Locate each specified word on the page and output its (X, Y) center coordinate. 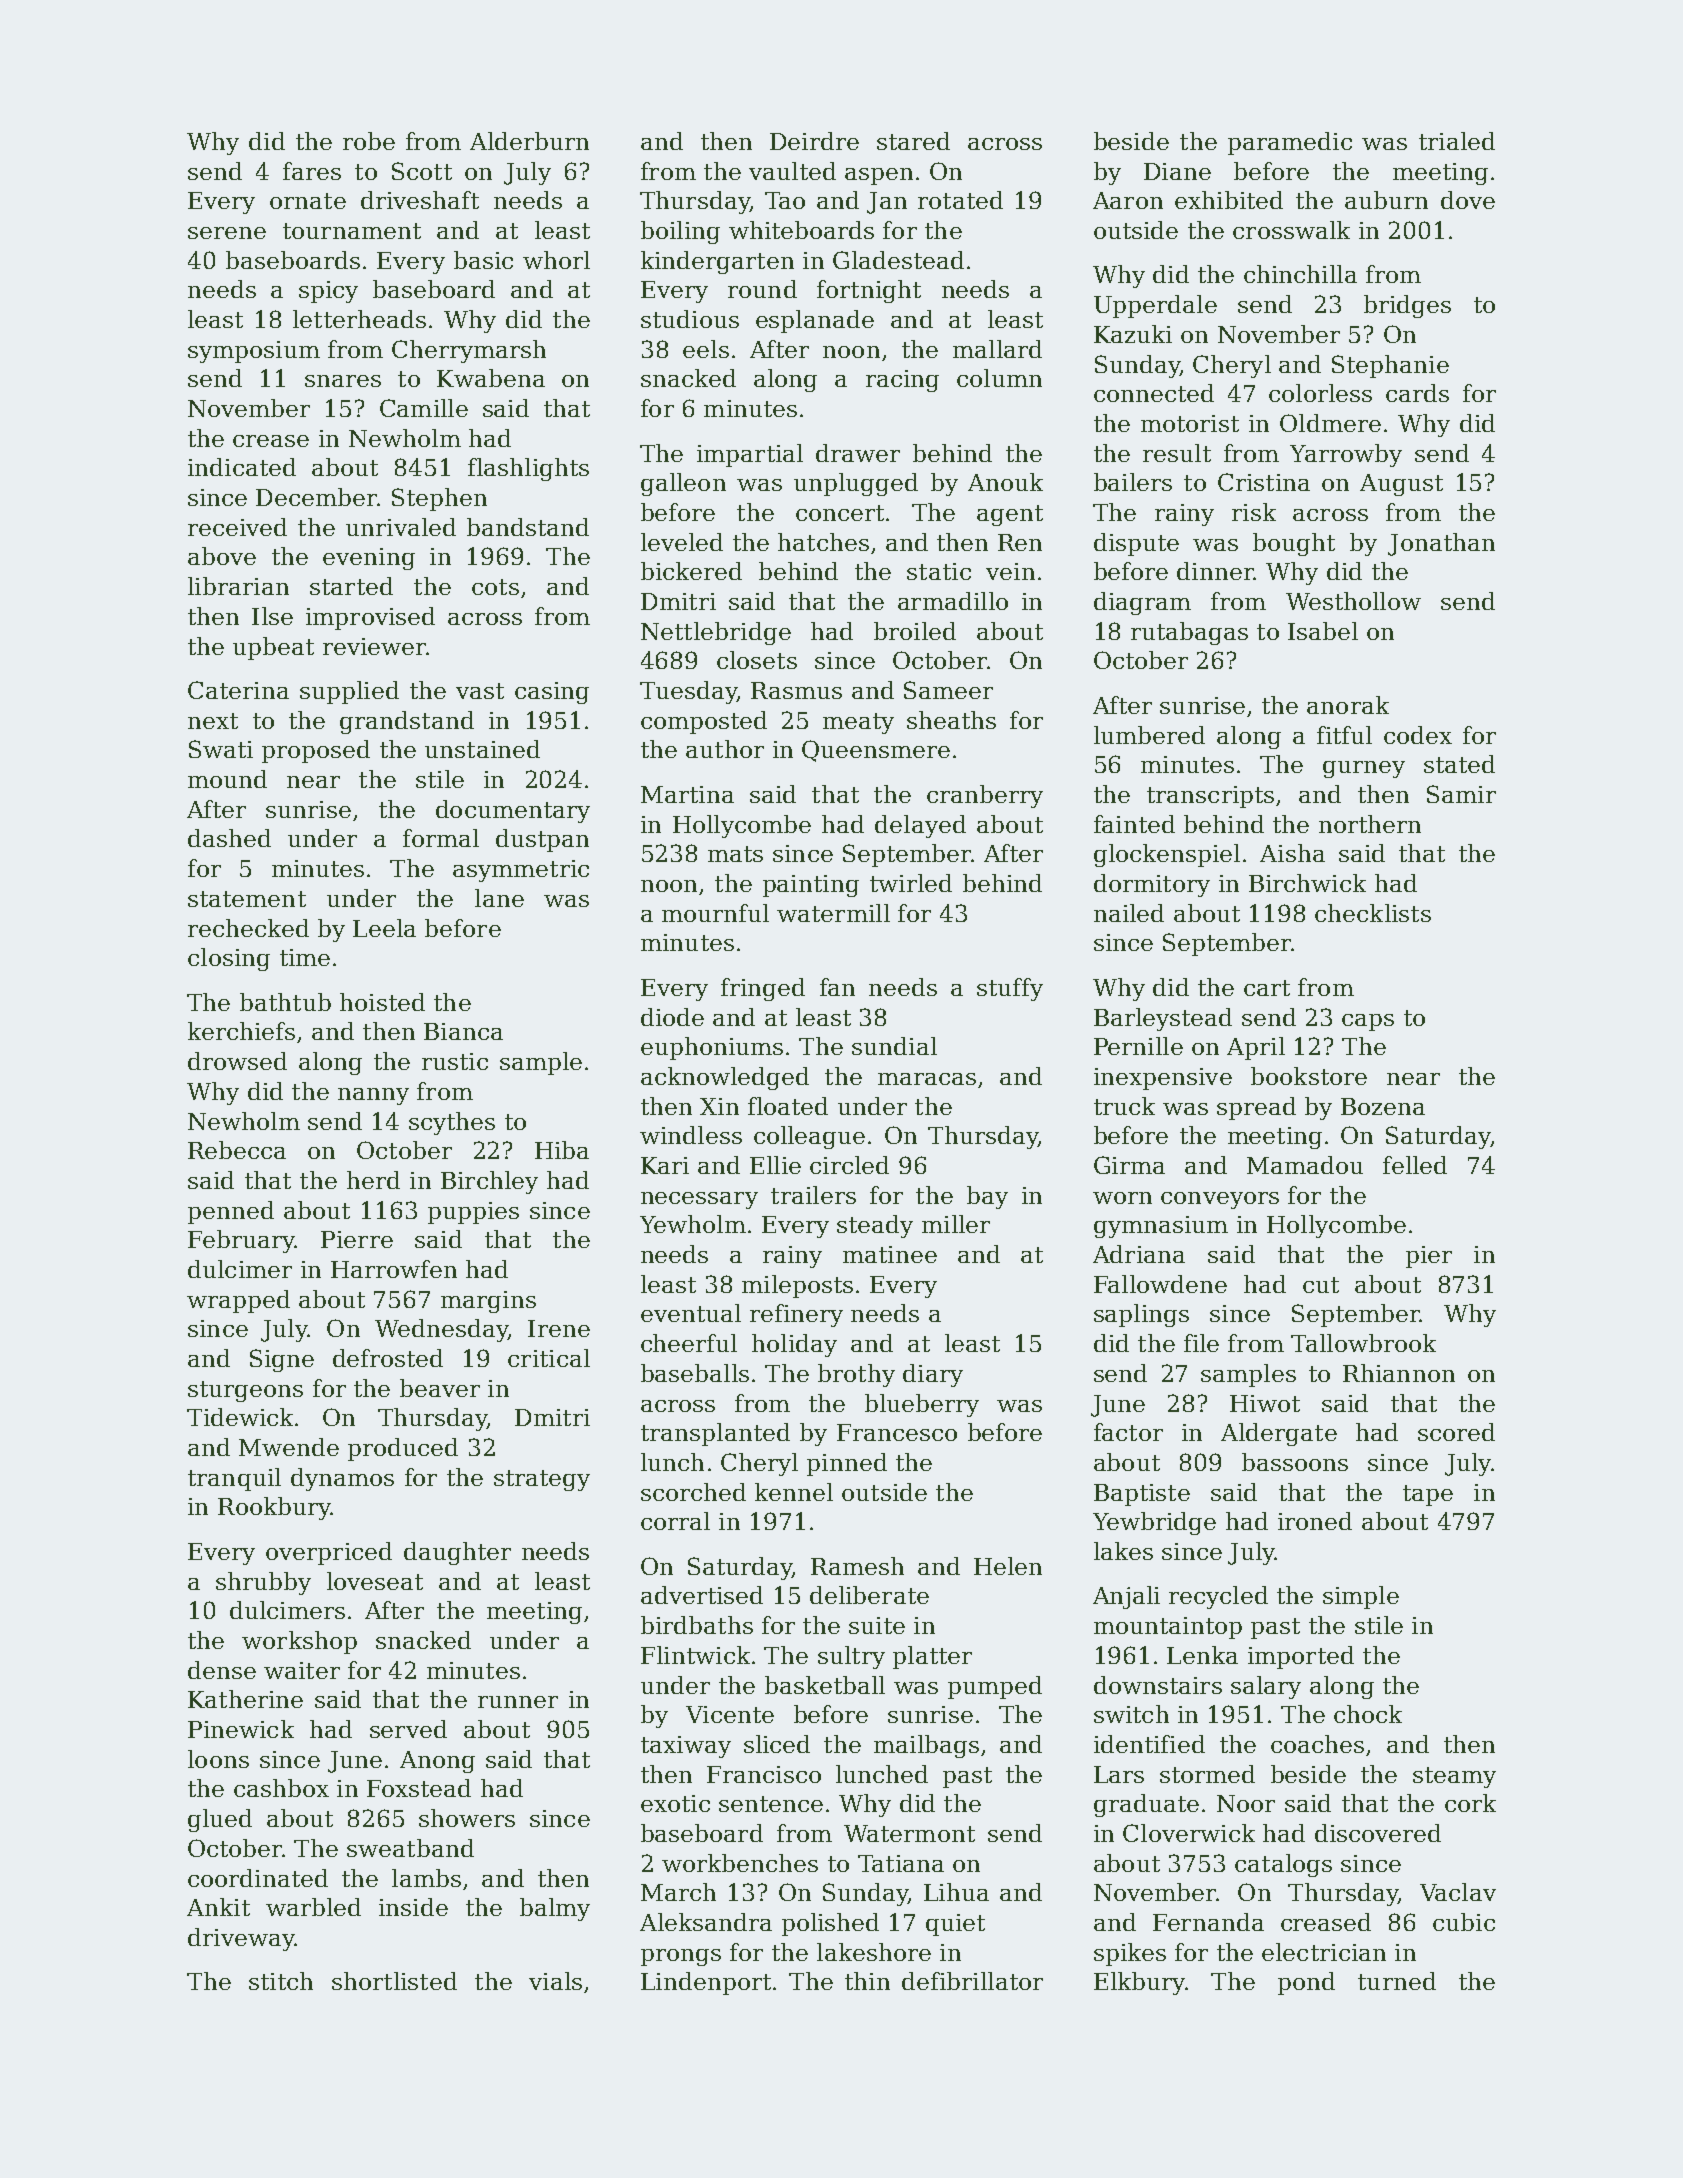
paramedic (1290, 143)
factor (1128, 1432)
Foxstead (419, 1788)
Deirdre (814, 141)
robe (369, 141)
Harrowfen (394, 1269)
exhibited (1229, 200)
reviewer (374, 646)
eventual (691, 1313)
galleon (683, 484)
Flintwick (695, 1655)
